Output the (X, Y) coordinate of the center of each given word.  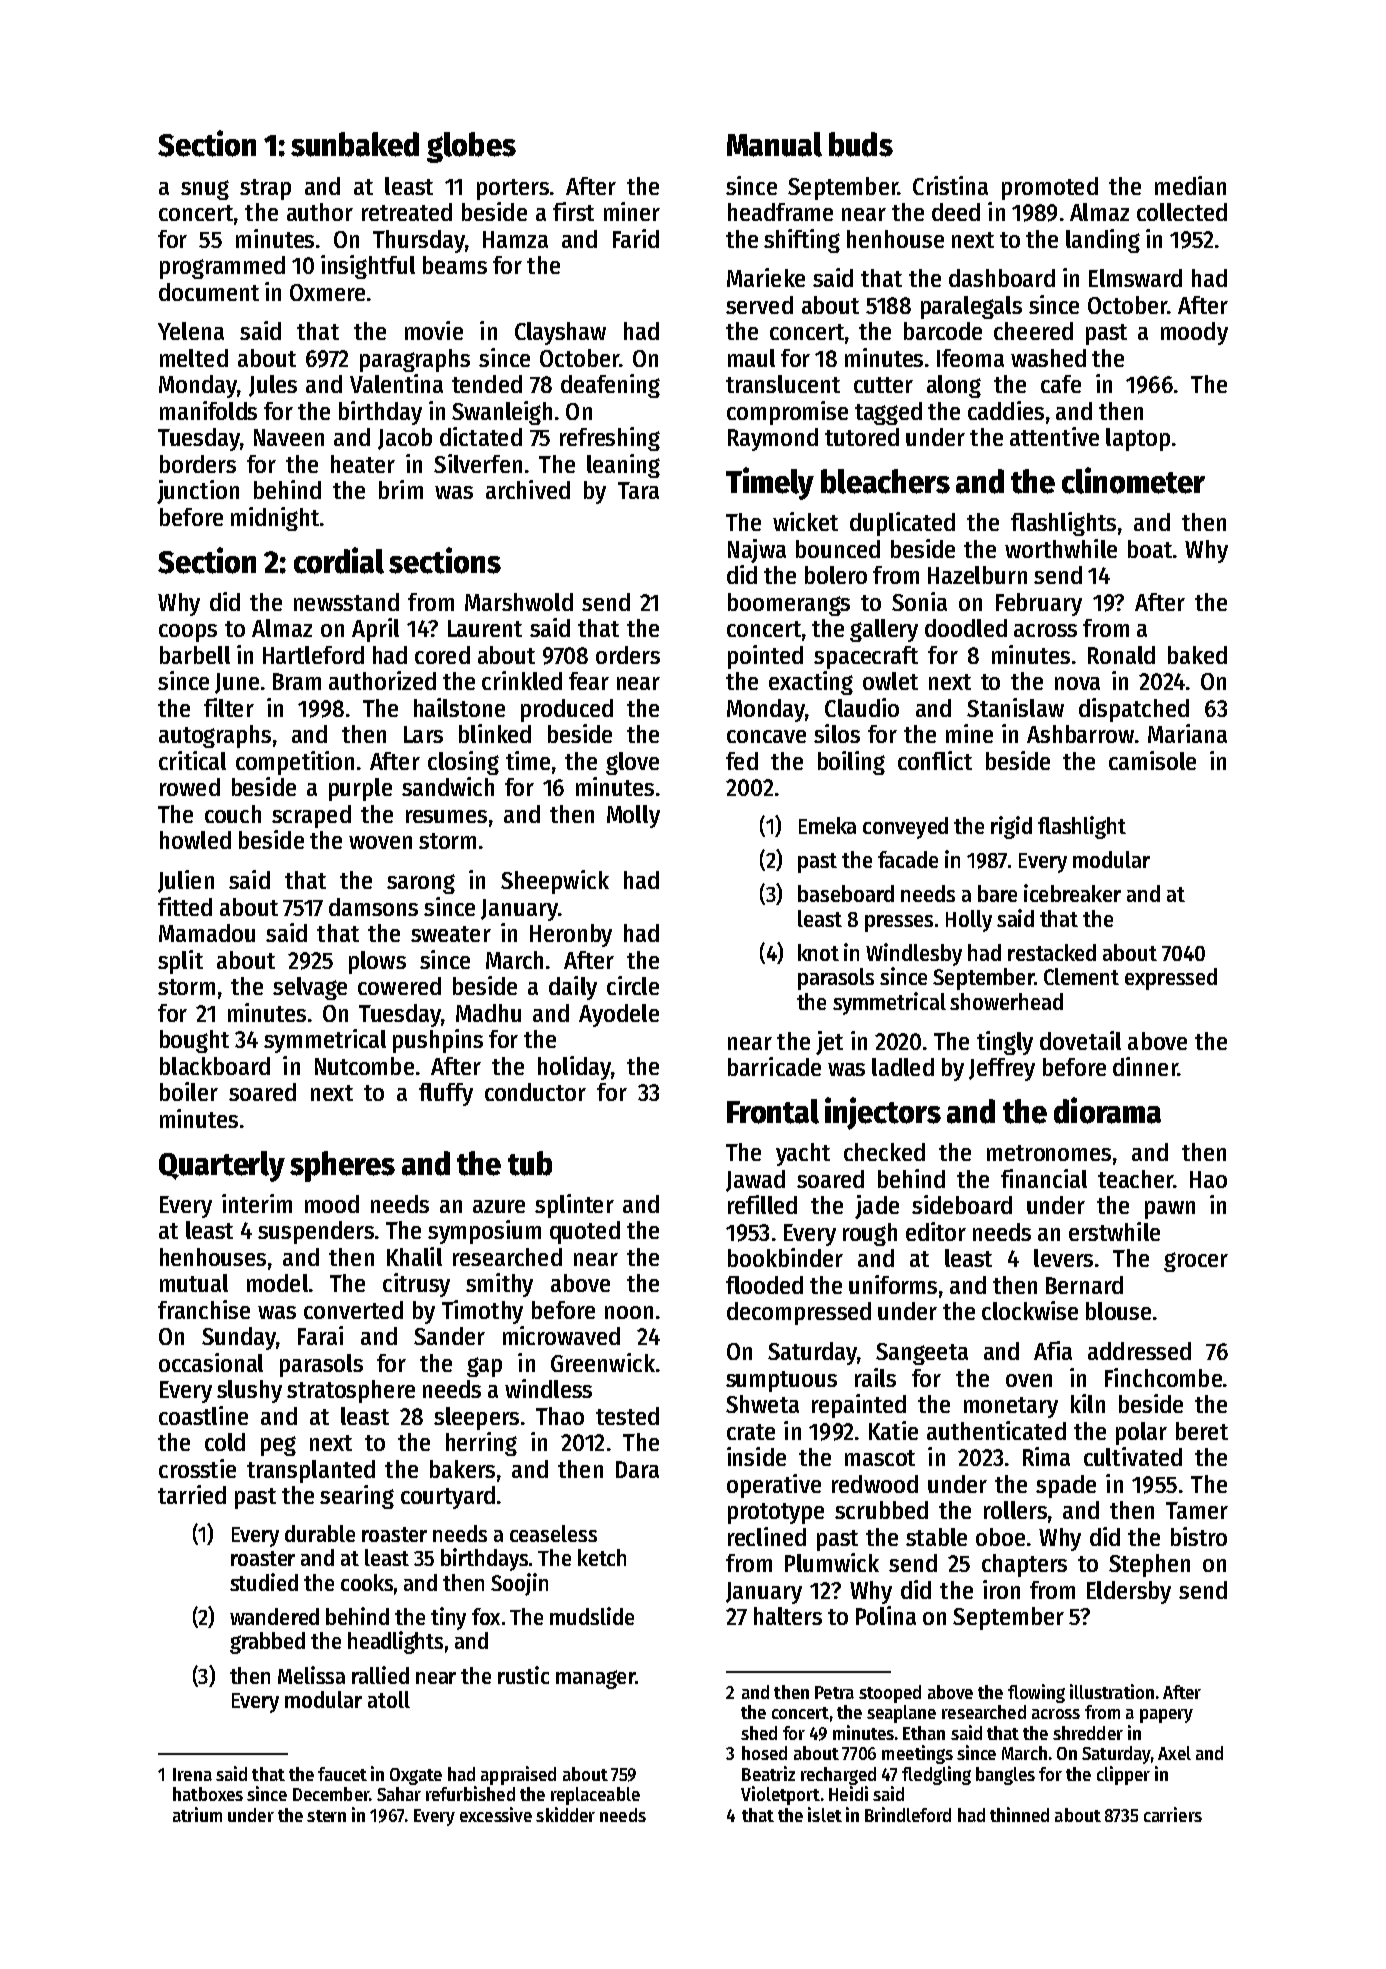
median (1190, 185)
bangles (1005, 1776)
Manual (774, 144)
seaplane (901, 1714)
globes (471, 147)
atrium (197, 1814)
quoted (585, 1232)
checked (884, 1152)
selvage (310, 988)
